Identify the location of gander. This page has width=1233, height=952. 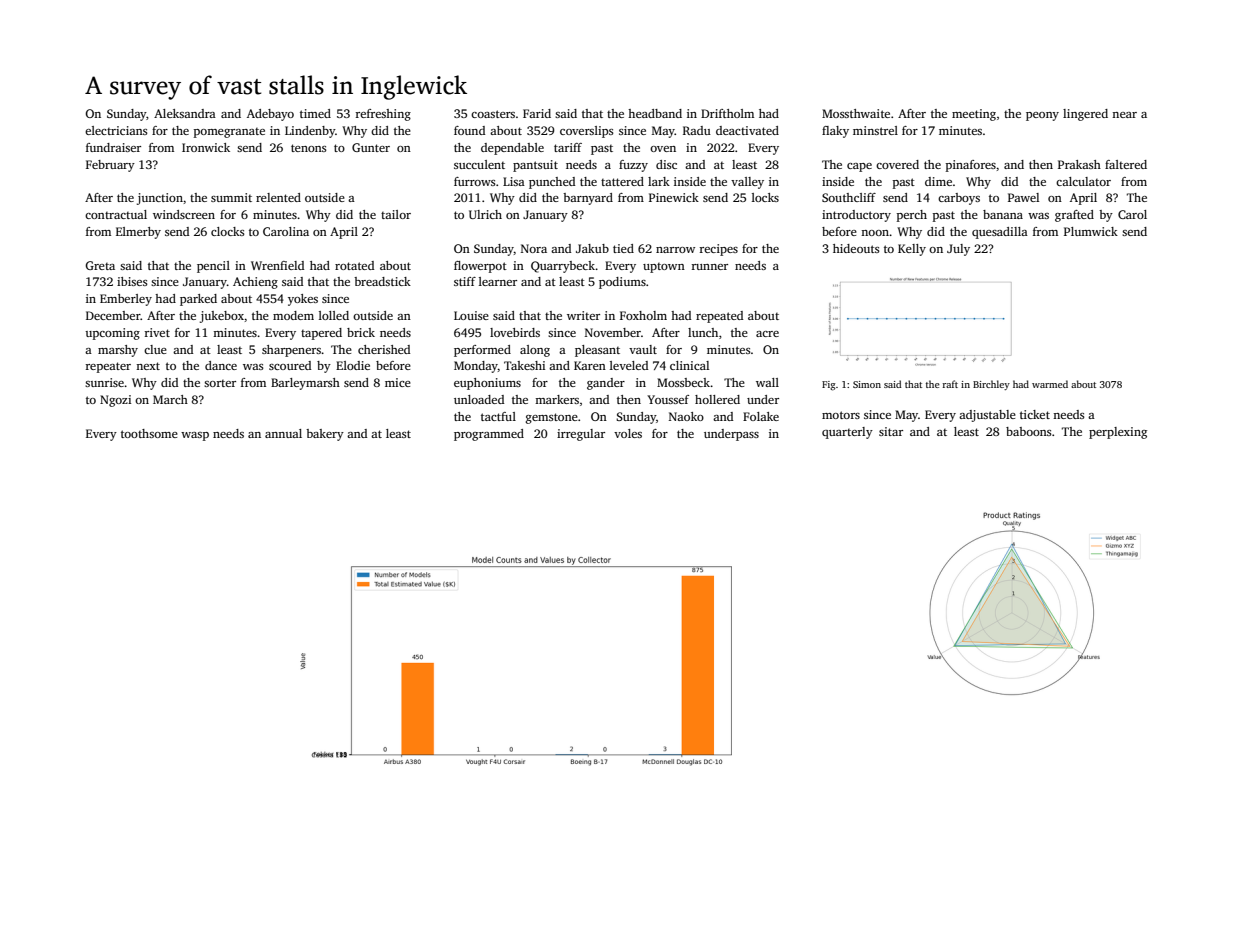
(606, 384).
